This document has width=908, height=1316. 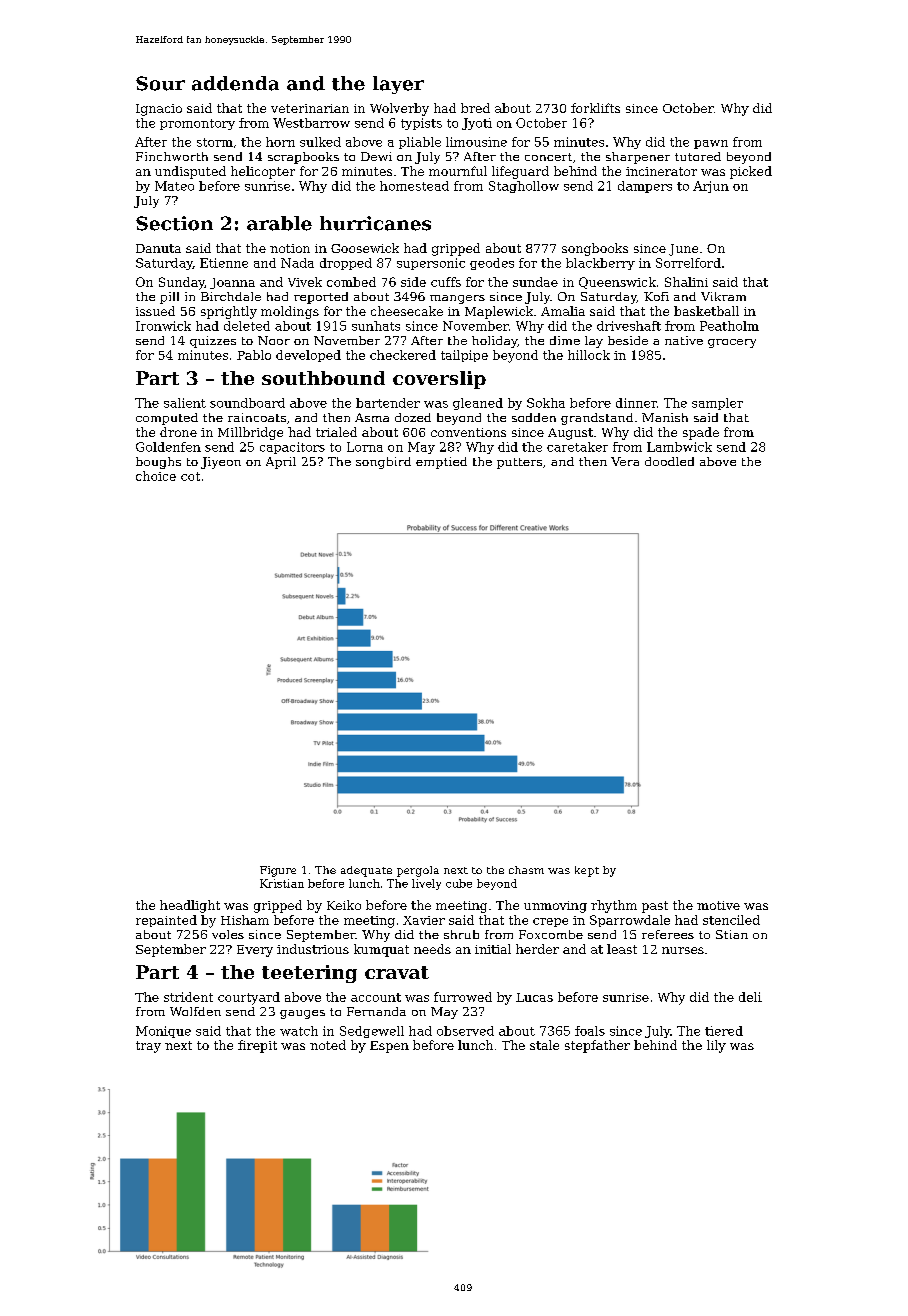 I want to click on chasm, so click(x=526, y=870).
